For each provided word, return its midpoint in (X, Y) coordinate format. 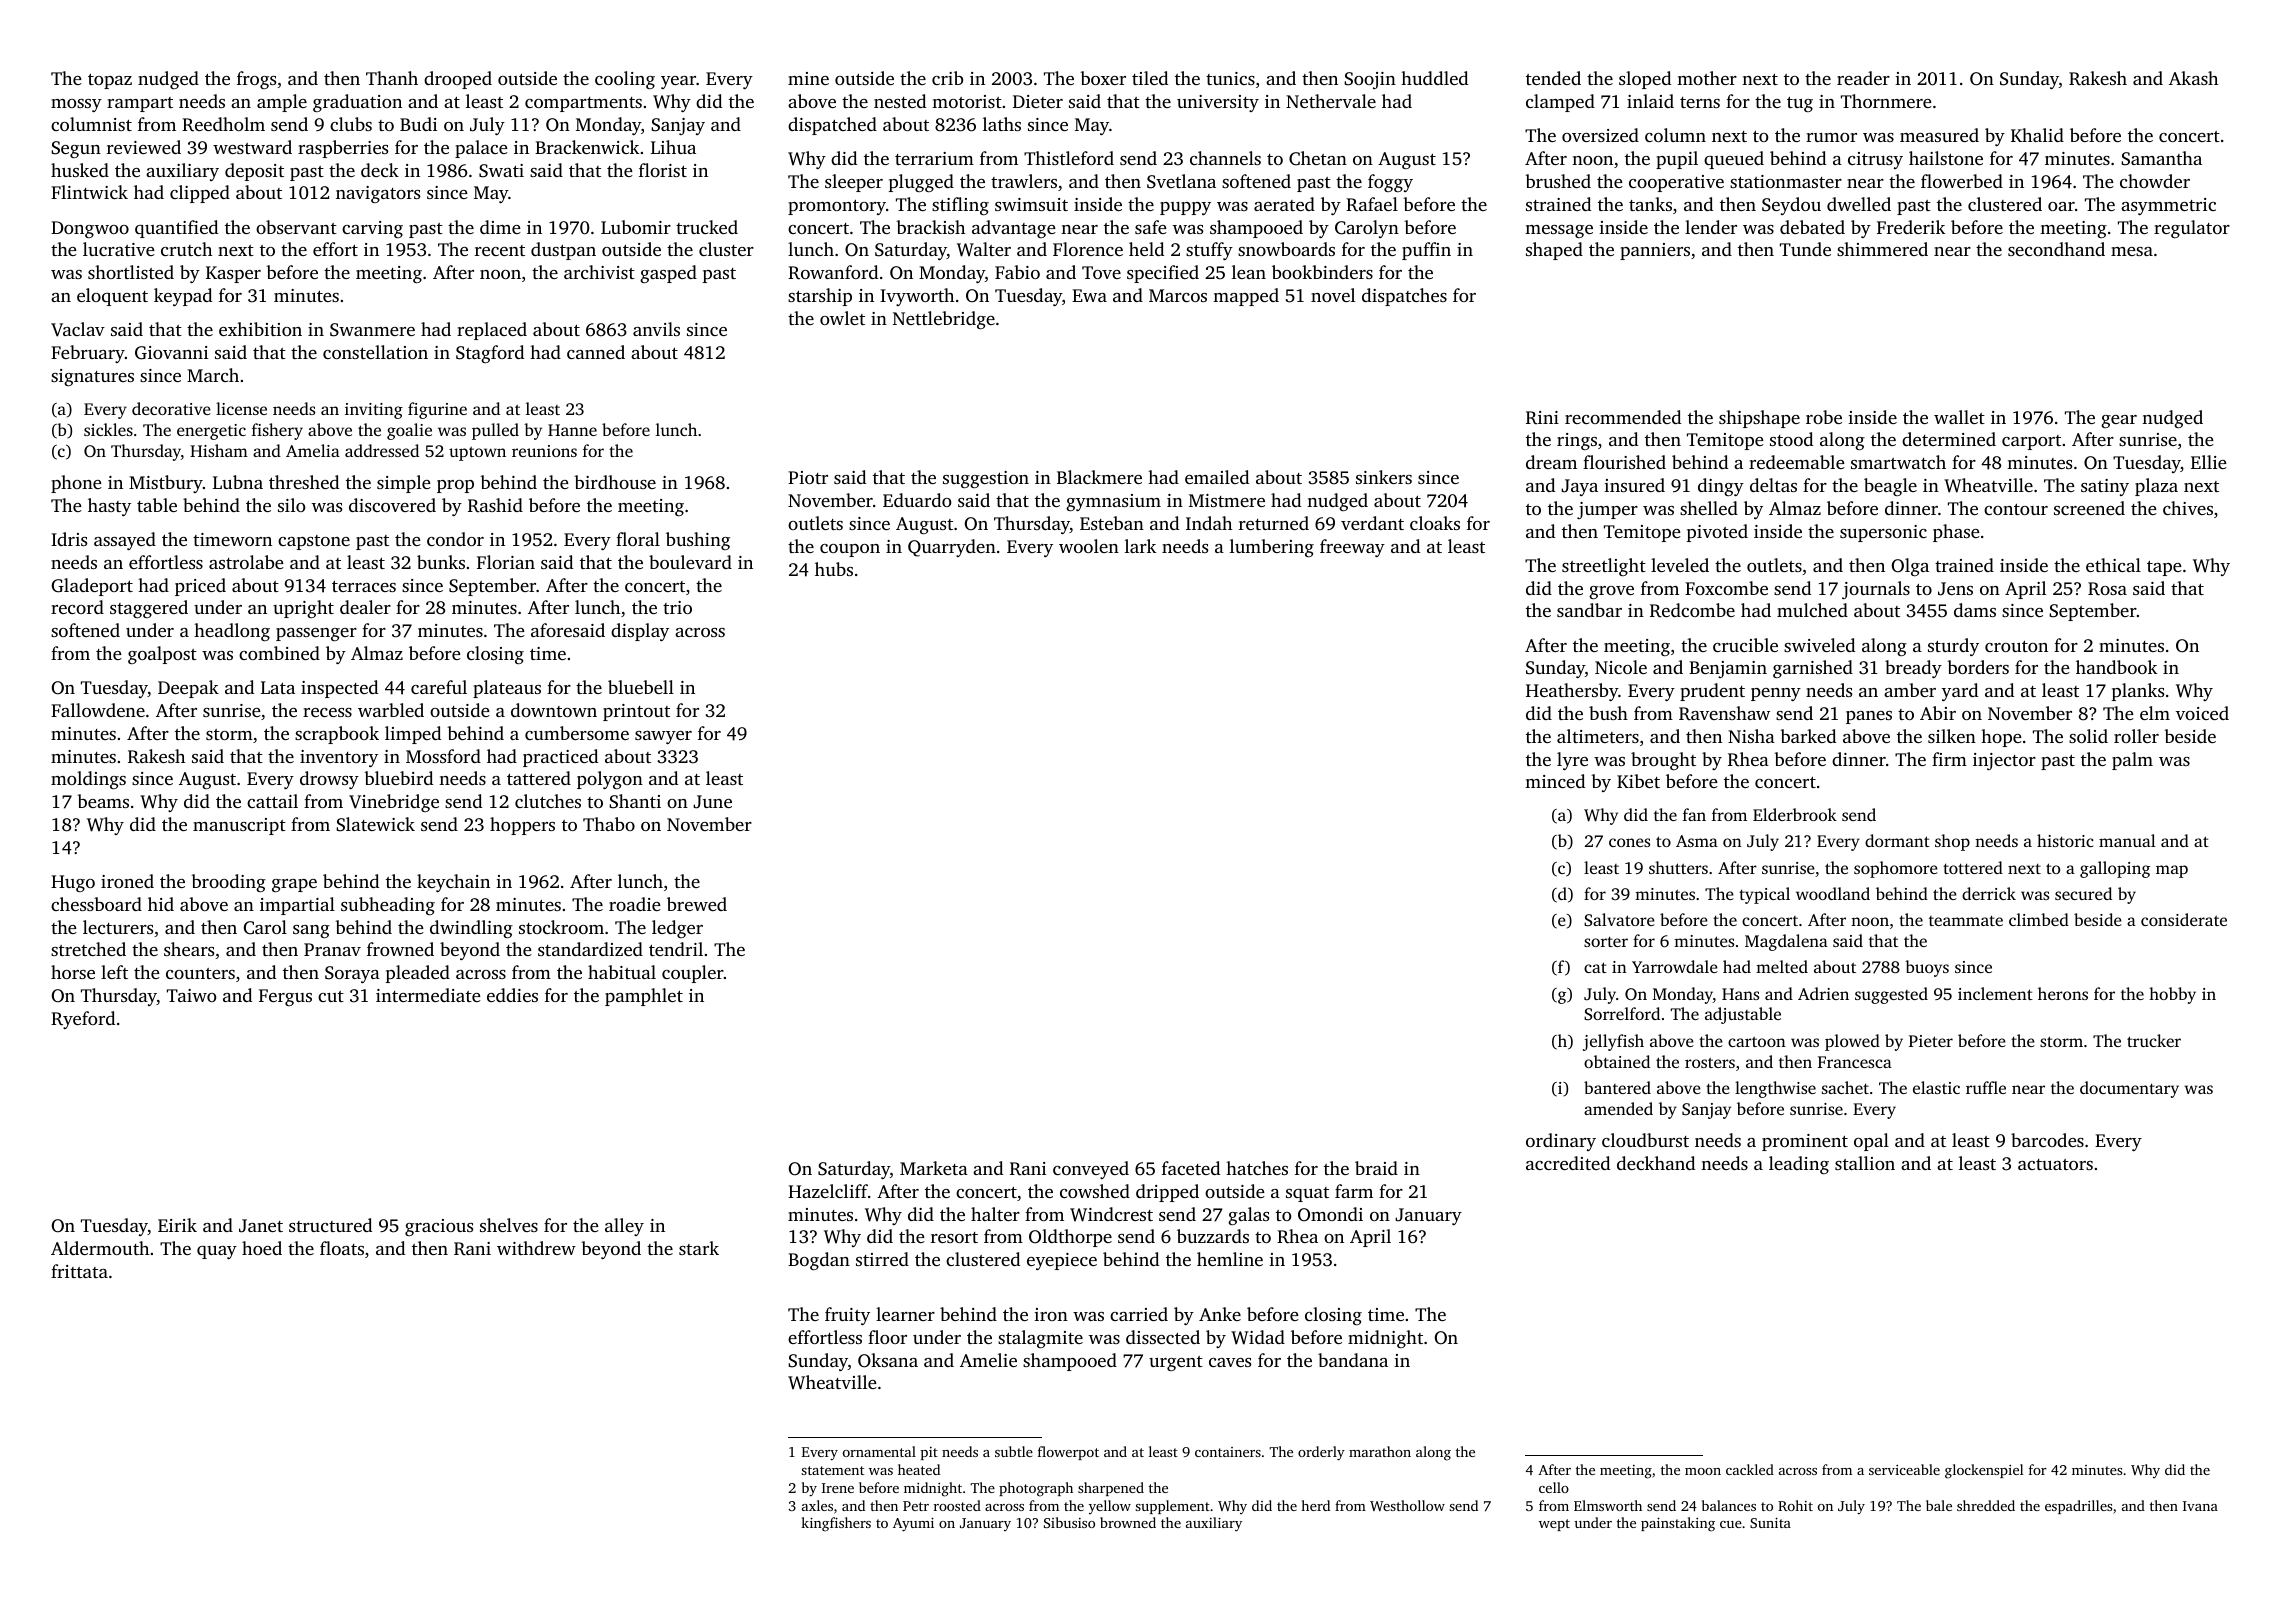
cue (1731, 1524)
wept (1554, 1525)
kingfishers (836, 1524)
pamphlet (644, 997)
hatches (1257, 1168)
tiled (1150, 78)
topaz (110, 81)
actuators (2055, 1164)
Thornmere (1886, 101)
